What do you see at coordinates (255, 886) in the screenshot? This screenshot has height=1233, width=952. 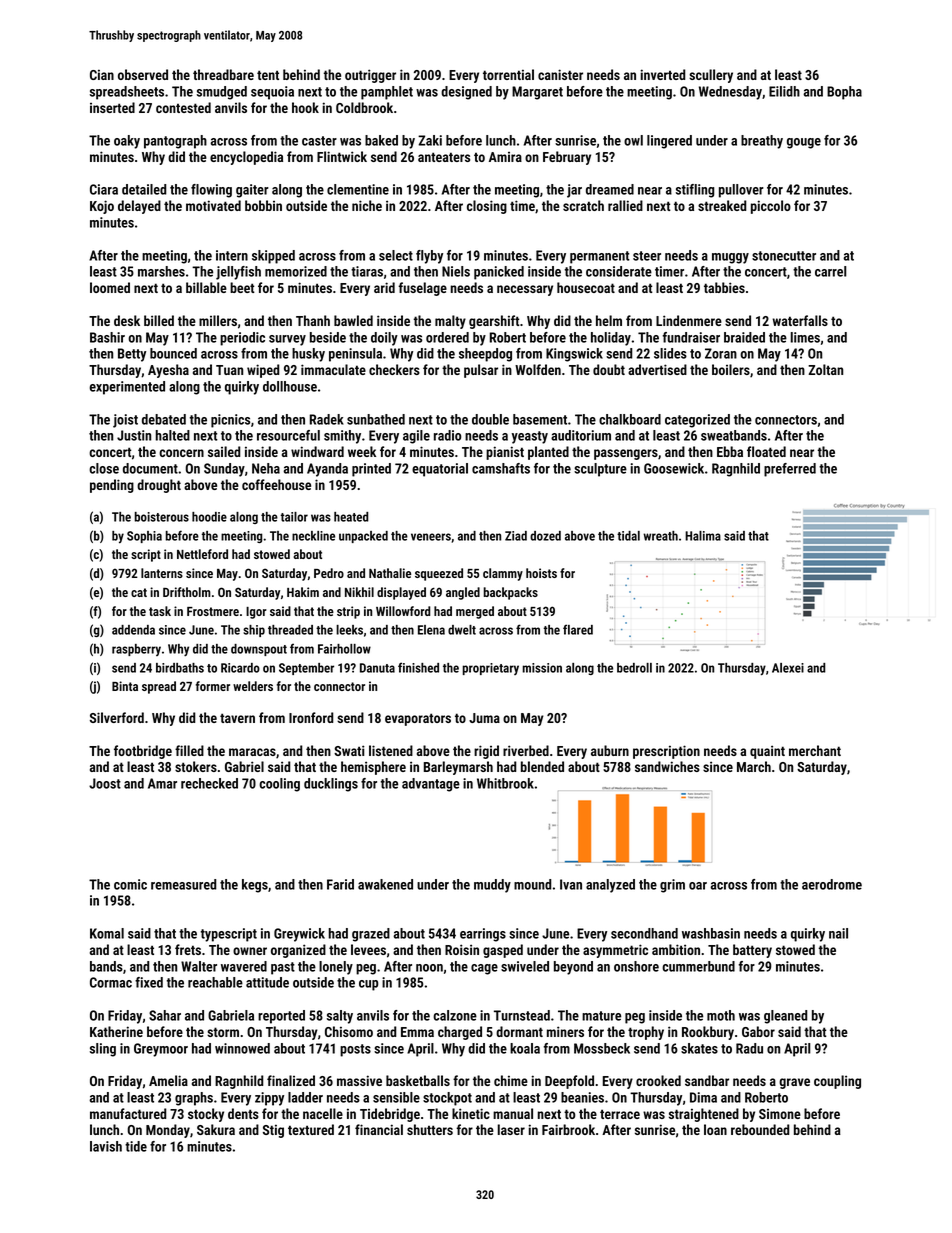 I see `kegs` at bounding box center [255, 886].
